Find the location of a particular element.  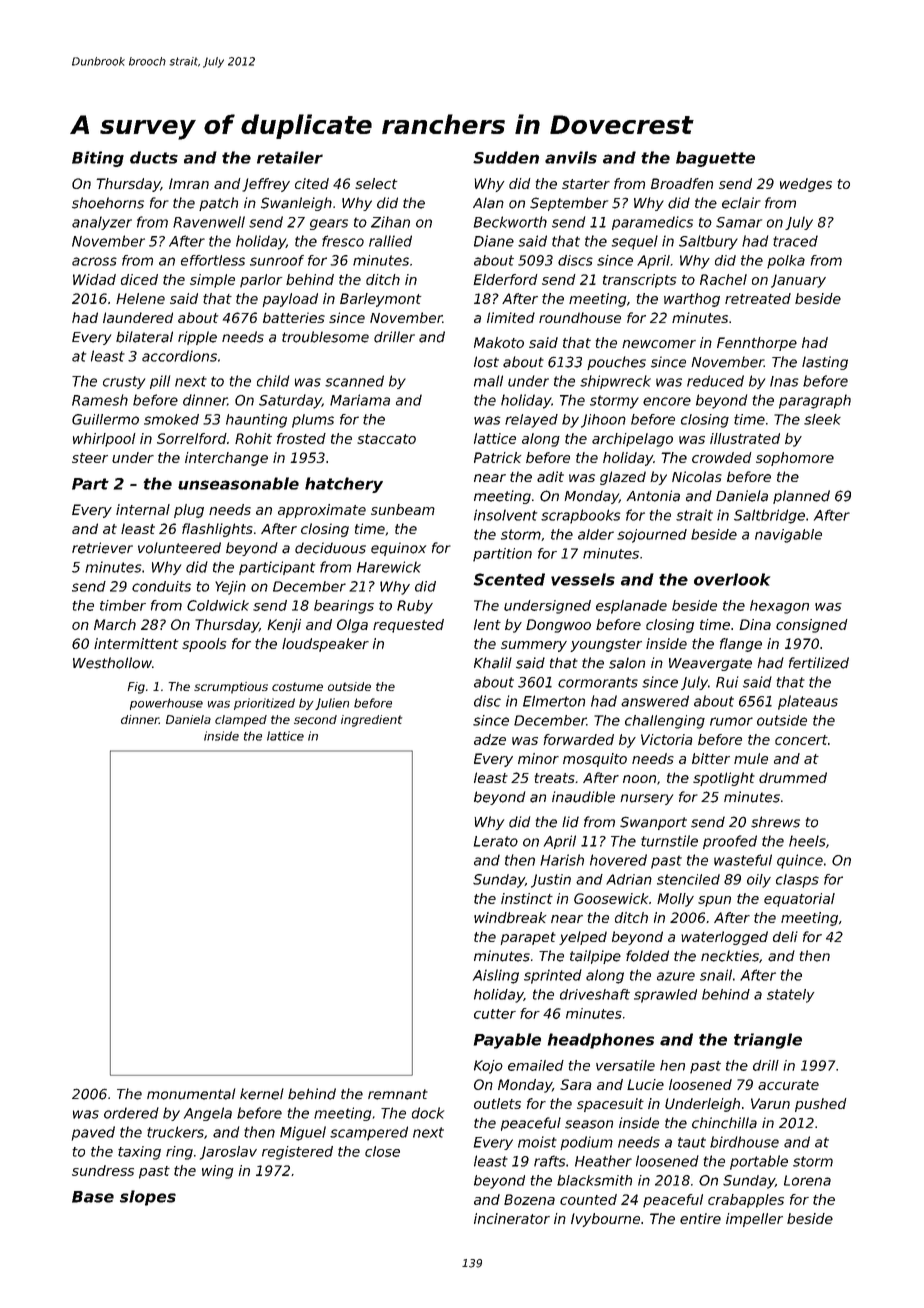

headphones is located at coordinates (601, 1041).
